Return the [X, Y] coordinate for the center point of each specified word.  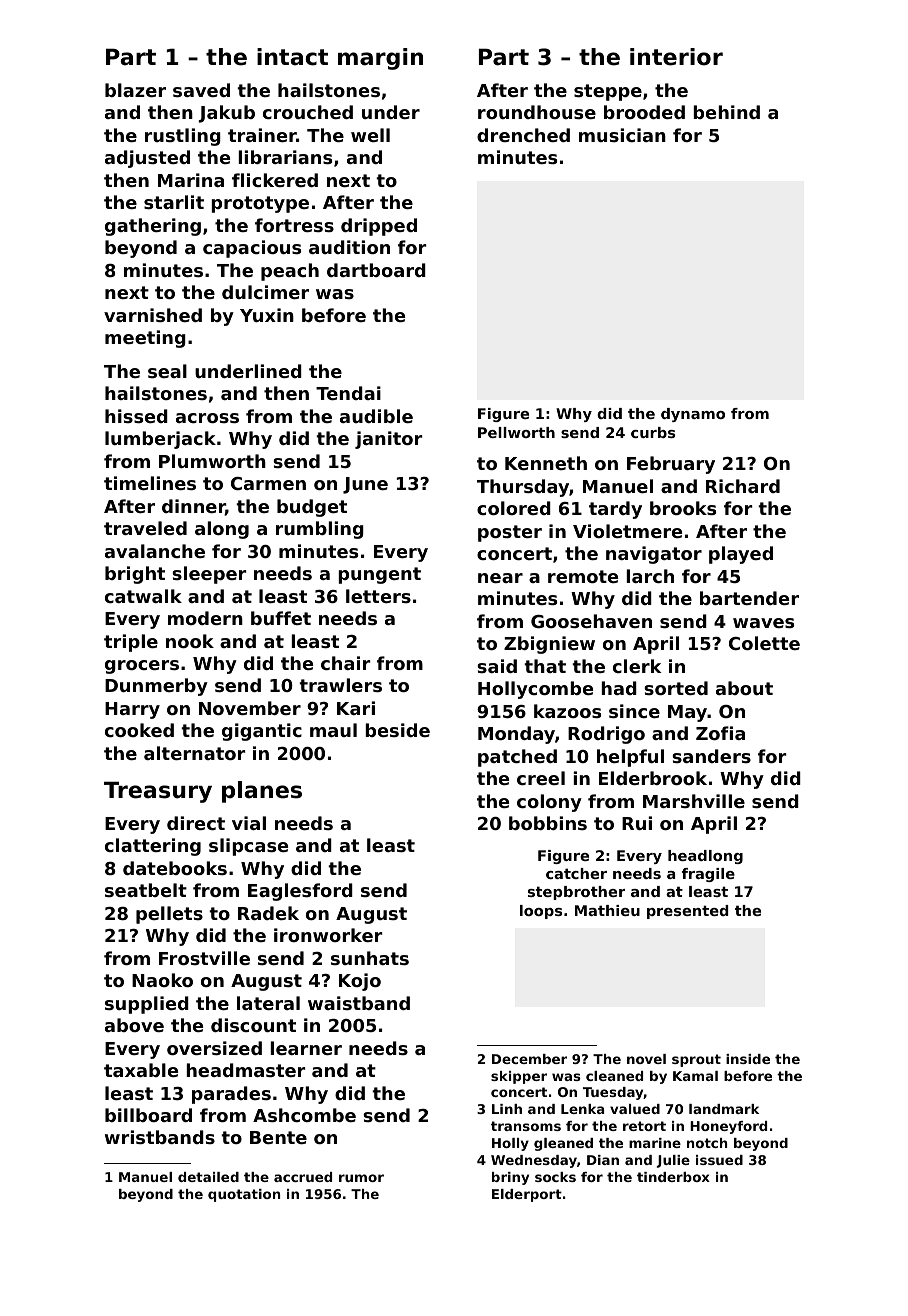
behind [726, 112]
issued [719, 1160]
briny [510, 1178]
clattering [153, 847]
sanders [711, 756]
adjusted [147, 159]
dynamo [693, 415]
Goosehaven [591, 621]
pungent [379, 575]
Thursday [523, 488]
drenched [523, 135]
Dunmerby [156, 687]
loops [541, 912]
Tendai [348, 393]
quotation [244, 1195]
